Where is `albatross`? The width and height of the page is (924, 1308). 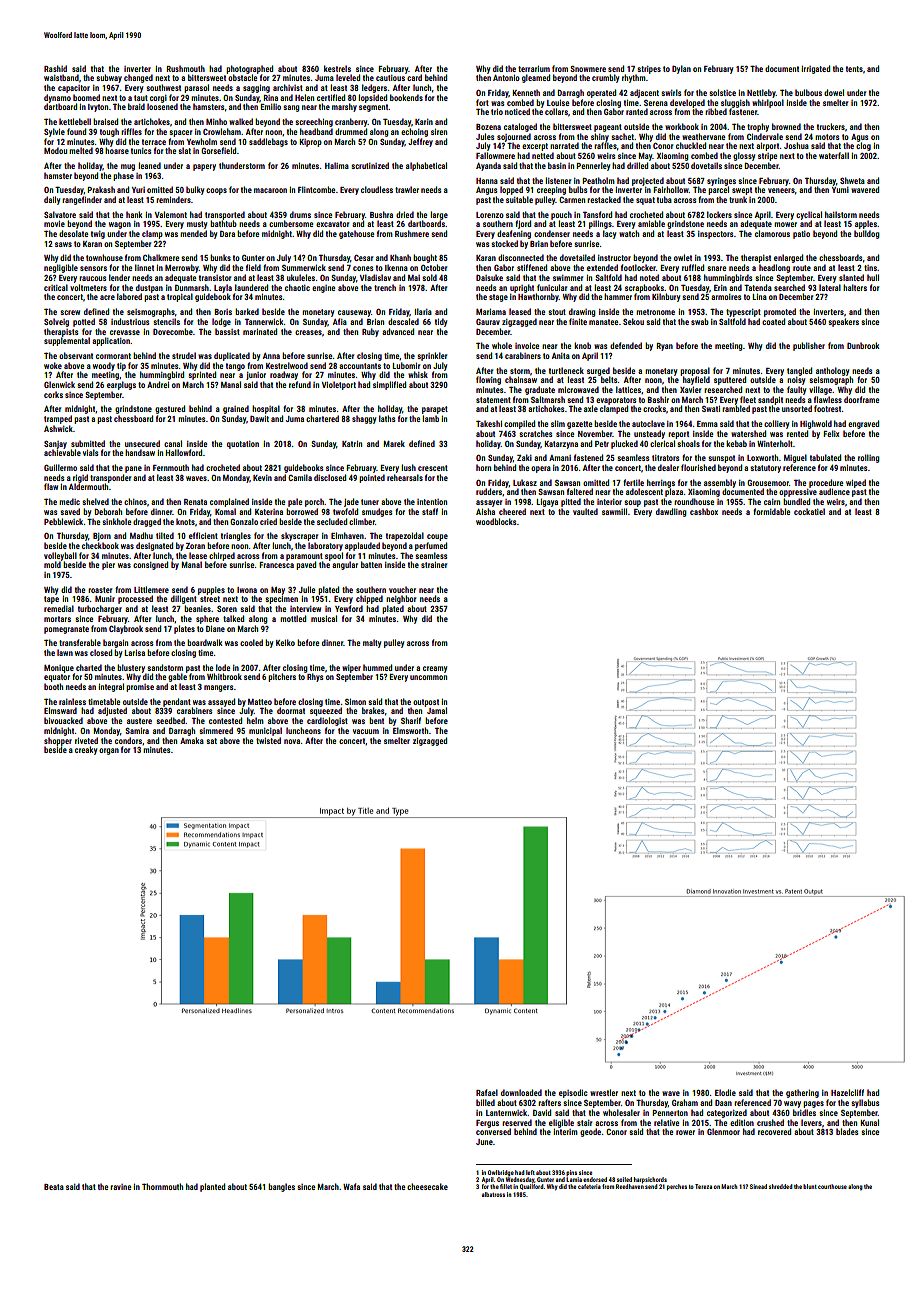
albatross is located at coordinates (493, 1194).
